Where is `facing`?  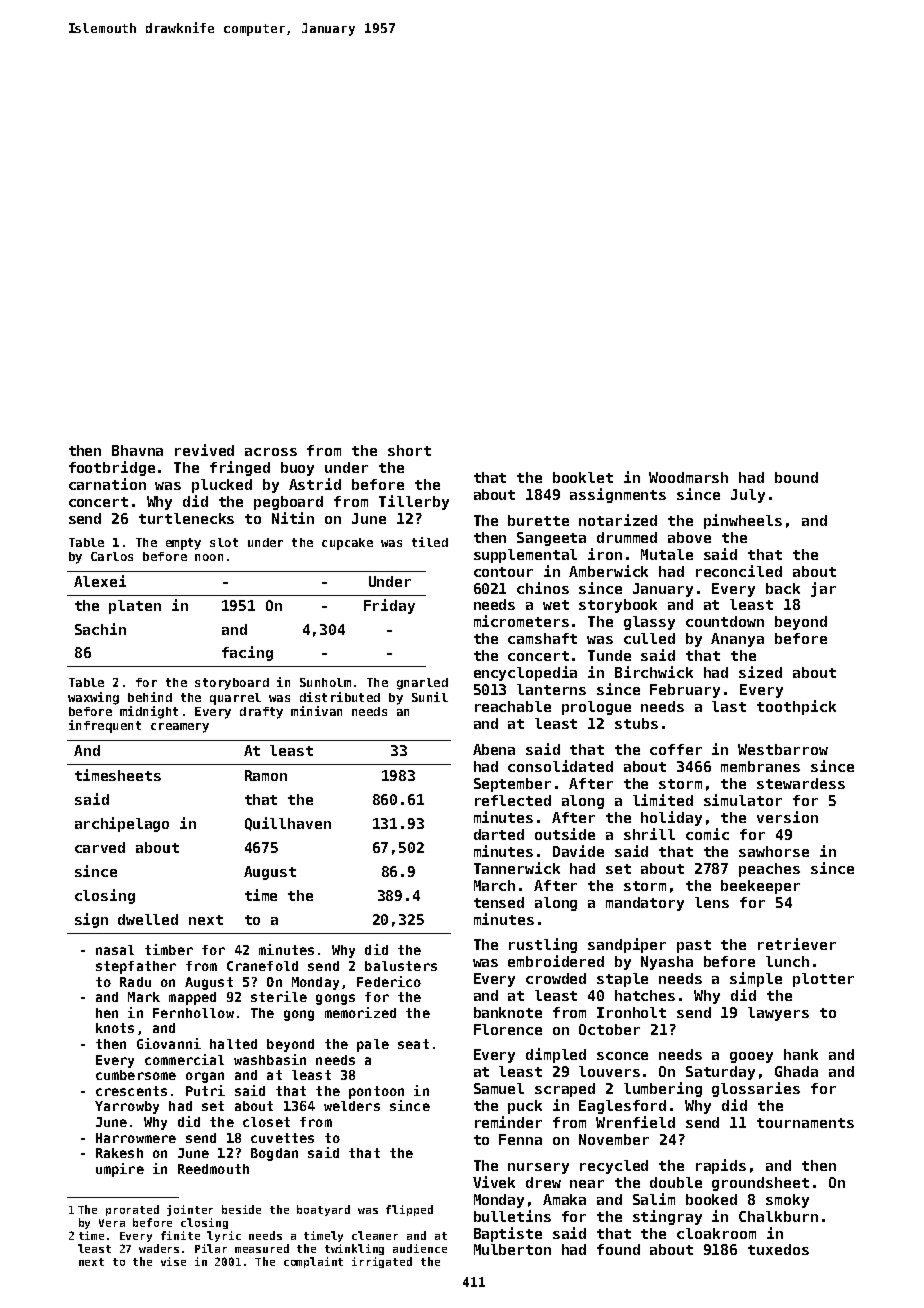
facing is located at coordinates (247, 653).
